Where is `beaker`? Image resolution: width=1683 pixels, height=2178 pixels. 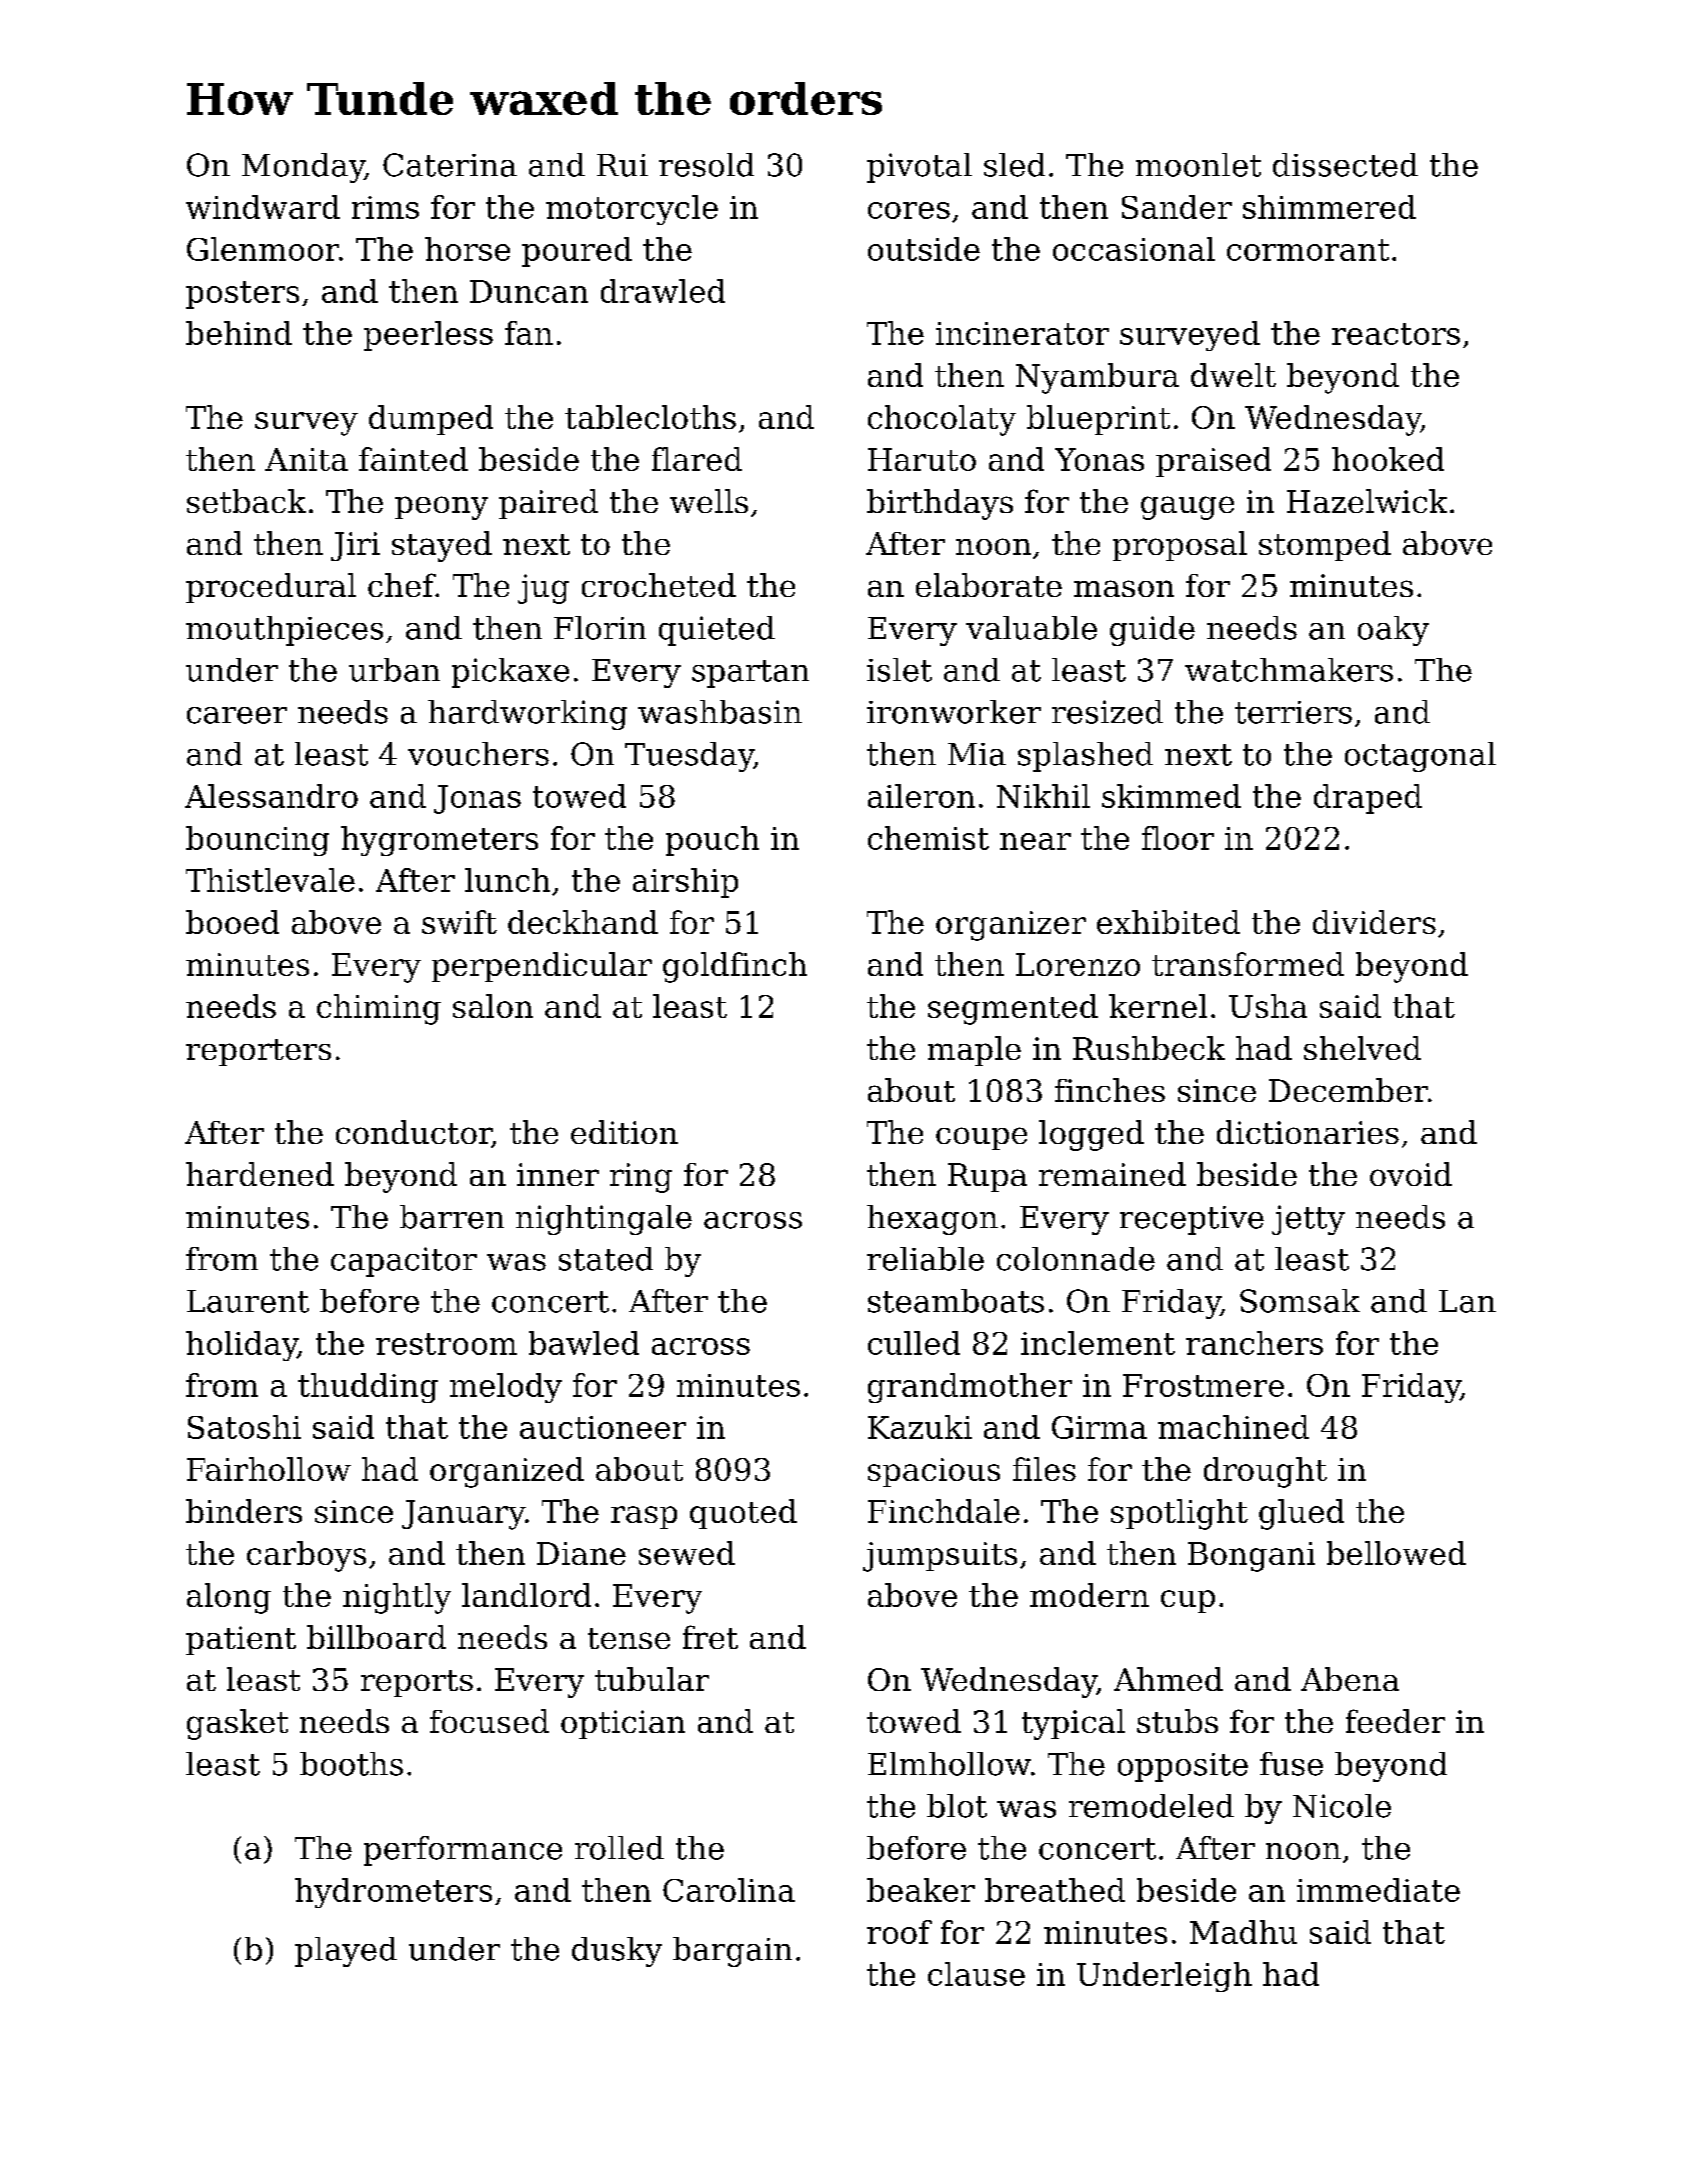
beaker is located at coordinates (921, 1890).
